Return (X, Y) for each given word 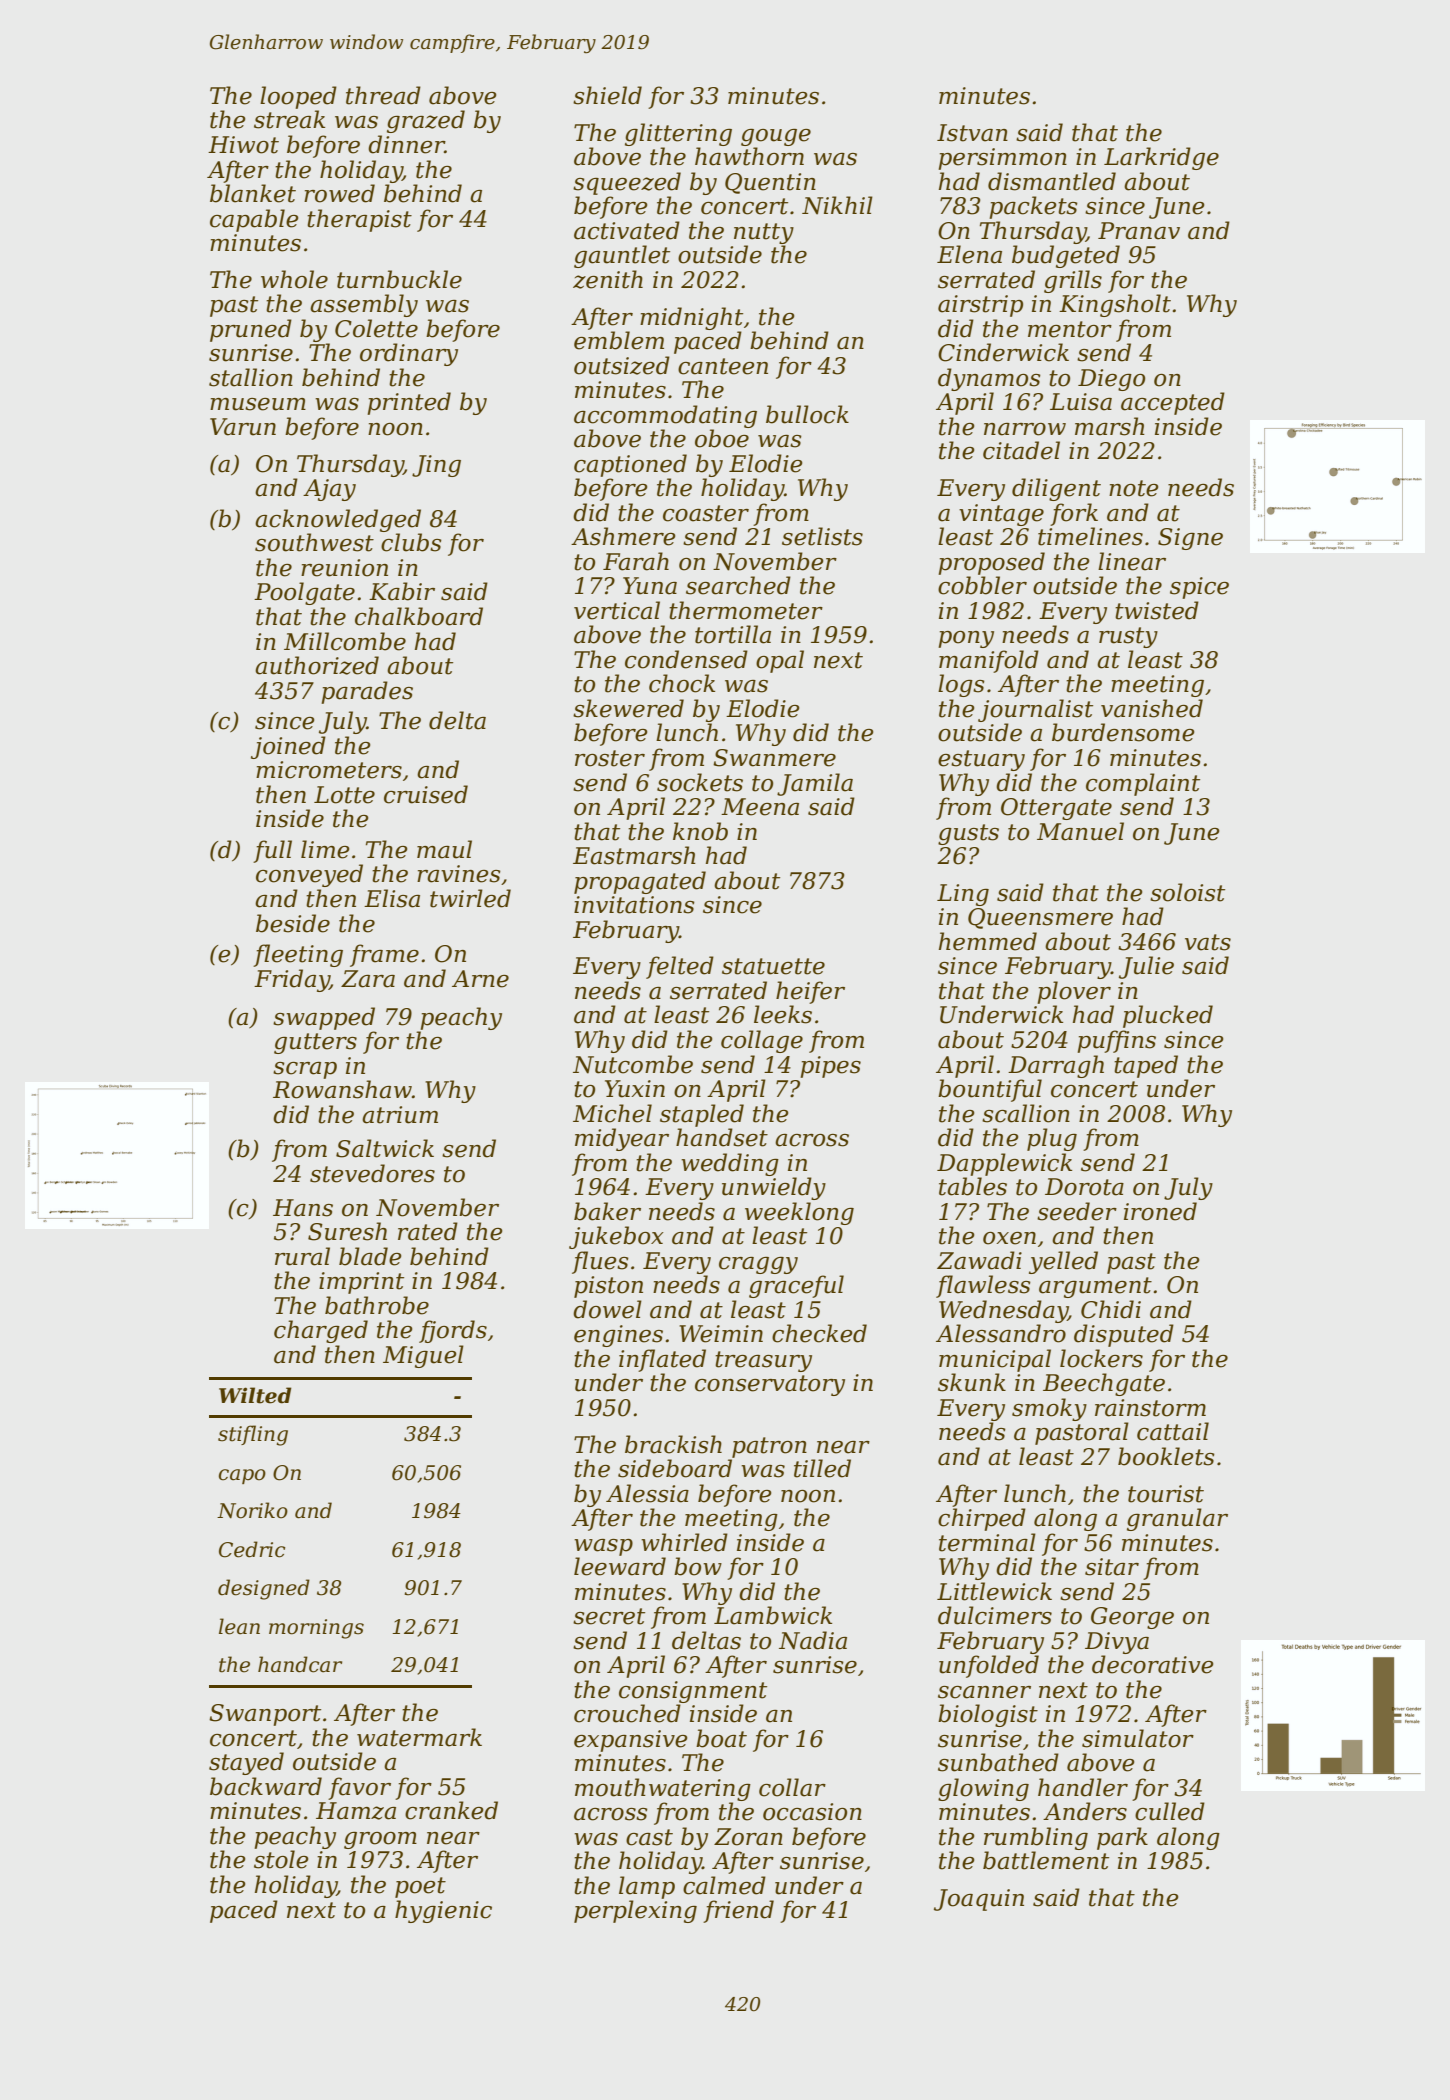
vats (1208, 942)
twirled (470, 898)
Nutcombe (633, 1064)
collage (762, 1041)
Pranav (1139, 231)
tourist (1166, 1494)
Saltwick (385, 1148)
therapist (359, 220)
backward (266, 1786)
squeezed (627, 183)
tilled (822, 1468)
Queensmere (1040, 918)
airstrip (980, 306)
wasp (603, 1547)
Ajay (329, 490)
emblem (619, 340)
